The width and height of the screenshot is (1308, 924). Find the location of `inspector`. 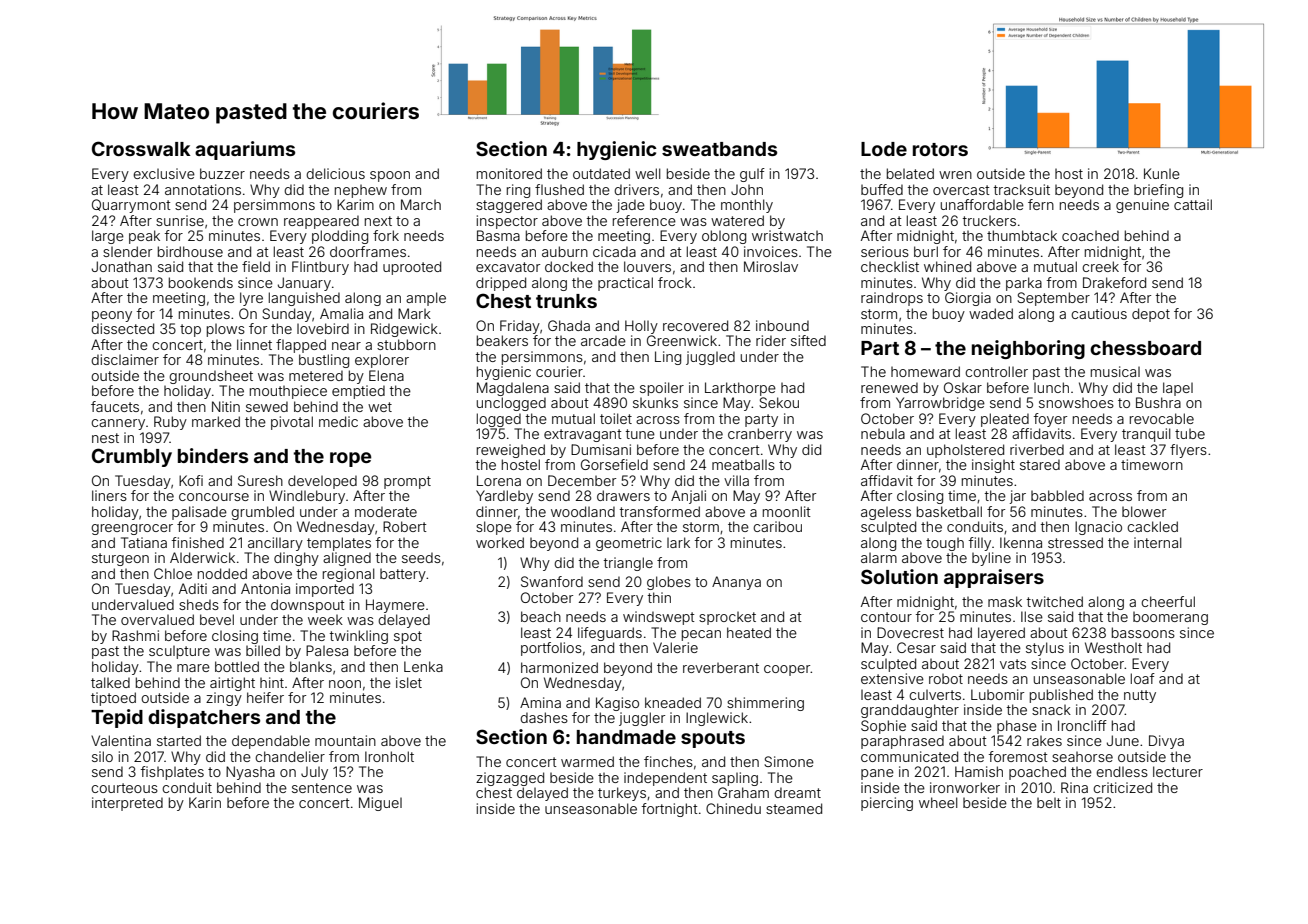

inspector is located at coordinates (507, 222).
